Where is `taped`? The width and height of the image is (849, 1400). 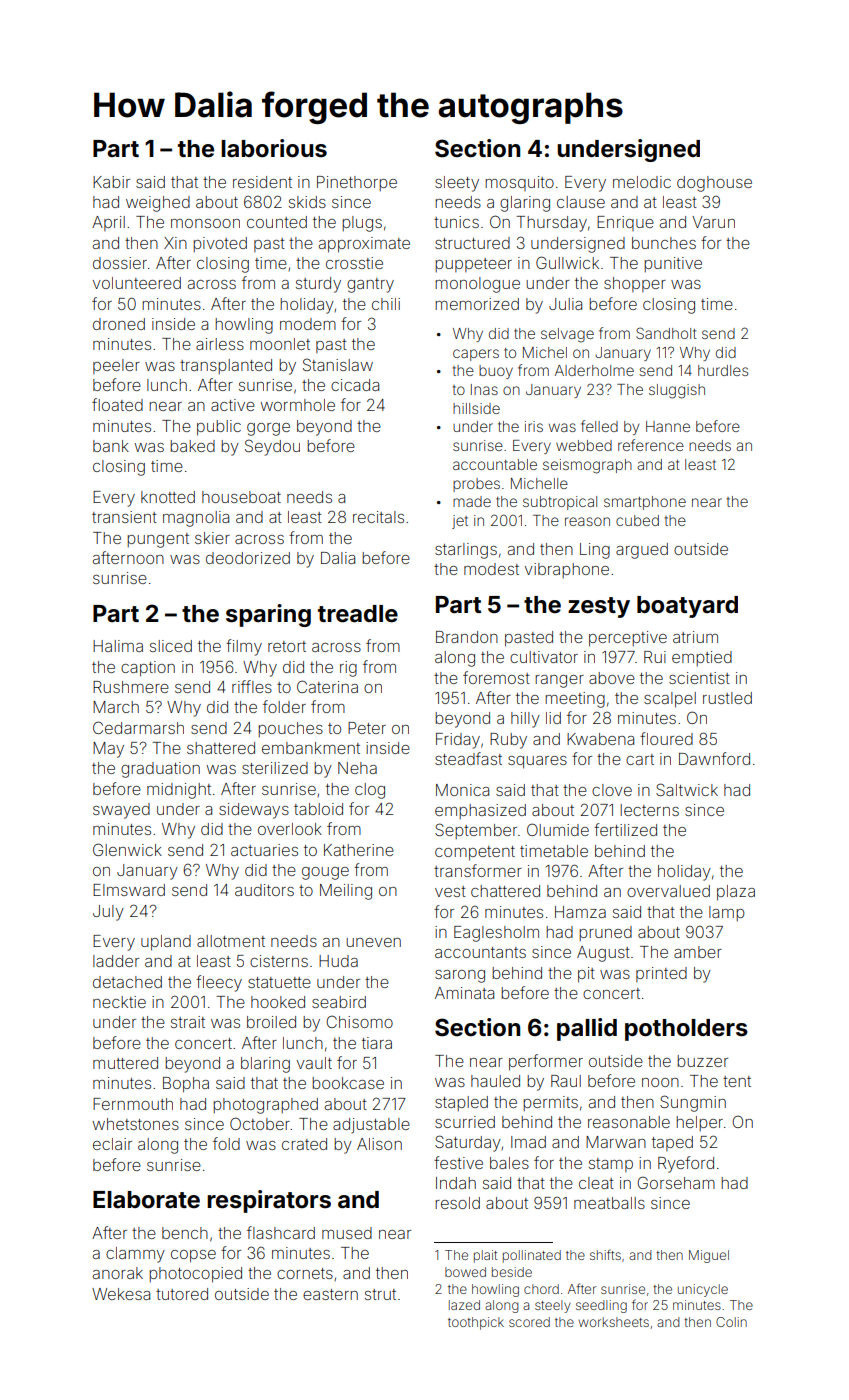
taped is located at coordinates (672, 1143).
